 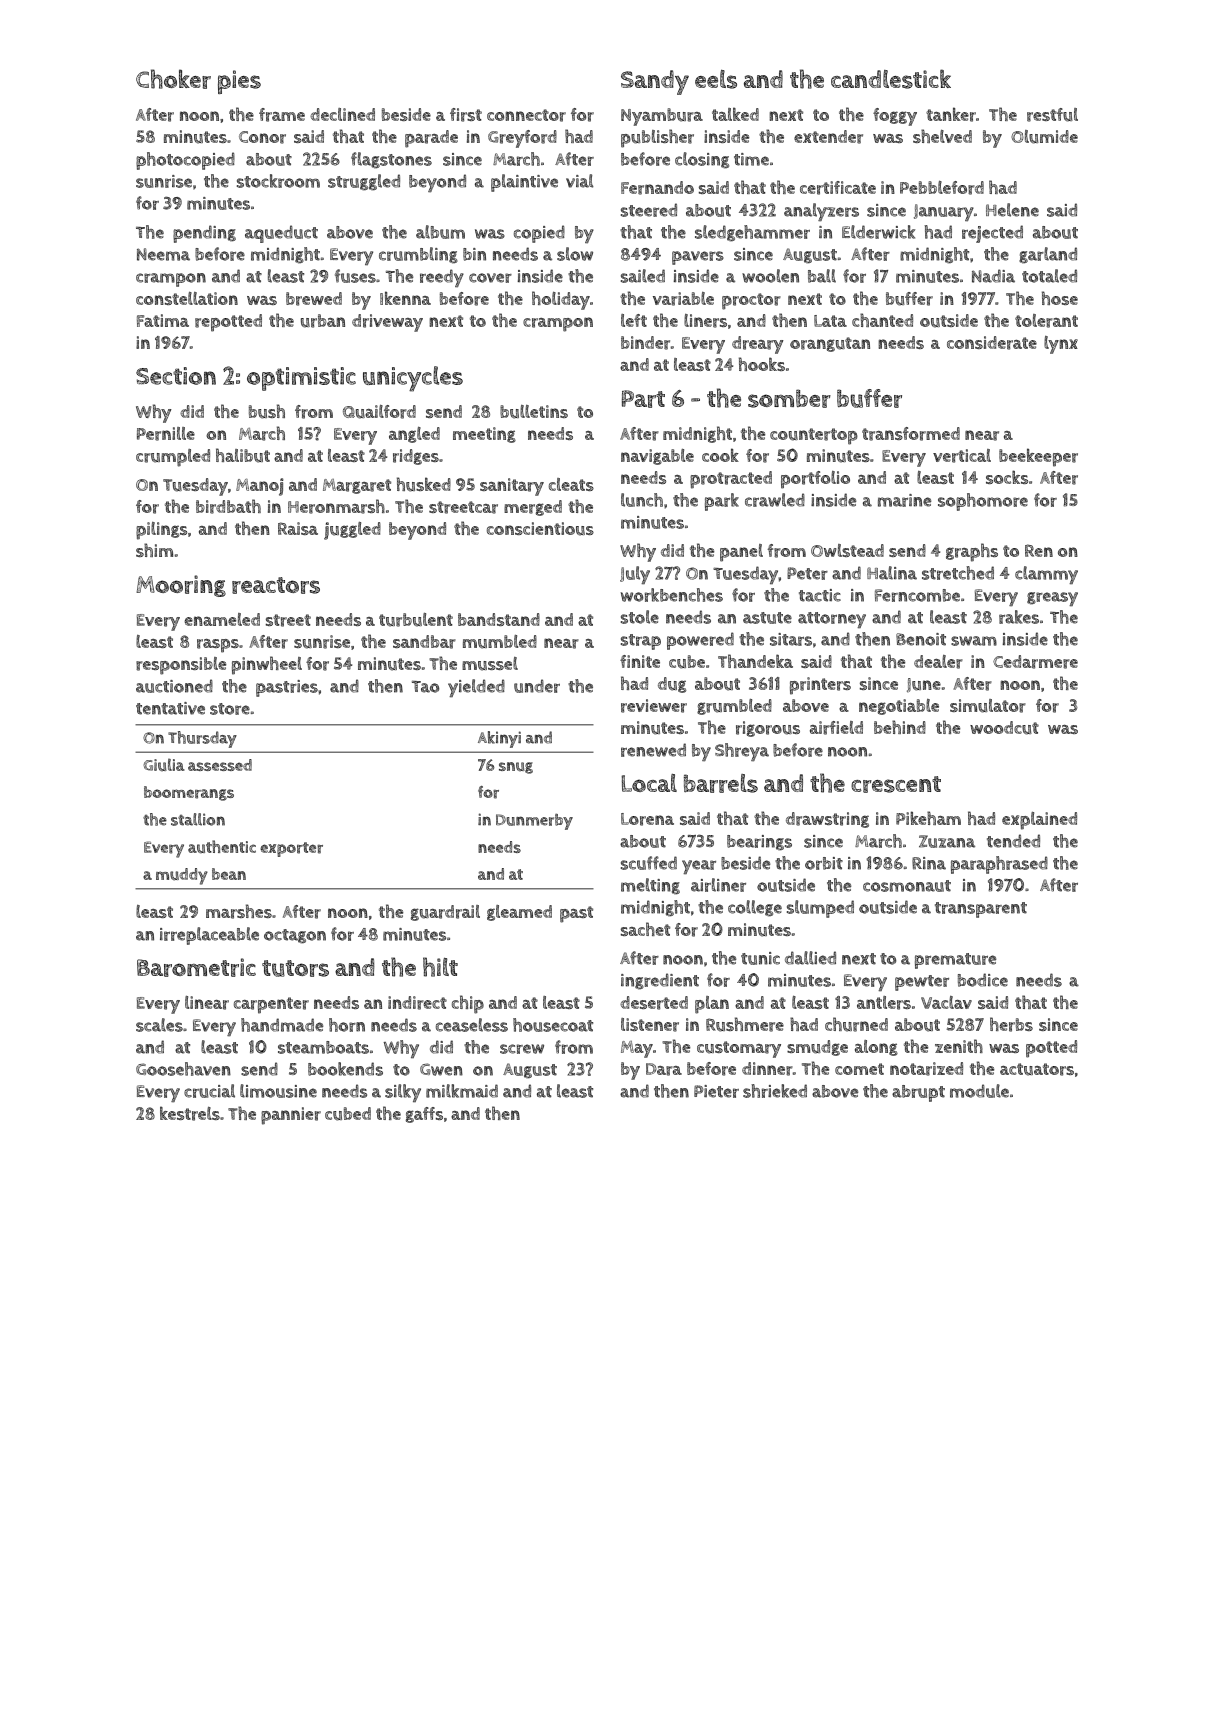 What do you see at coordinates (204, 234) in the screenshot?
I see `pending` at bounding box center [204, 234].
